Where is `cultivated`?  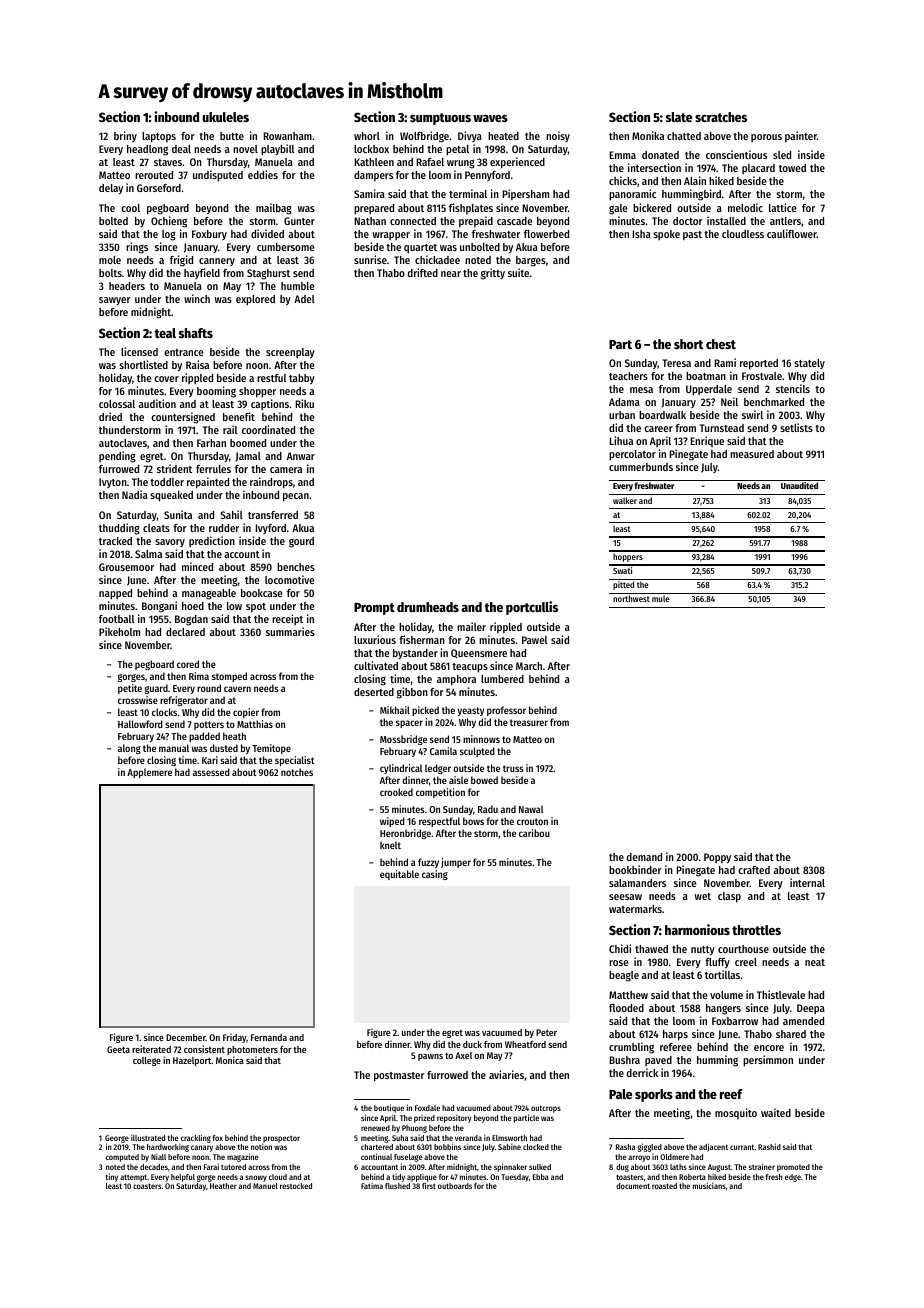 cultivated is located at coordinates (376, 665).
